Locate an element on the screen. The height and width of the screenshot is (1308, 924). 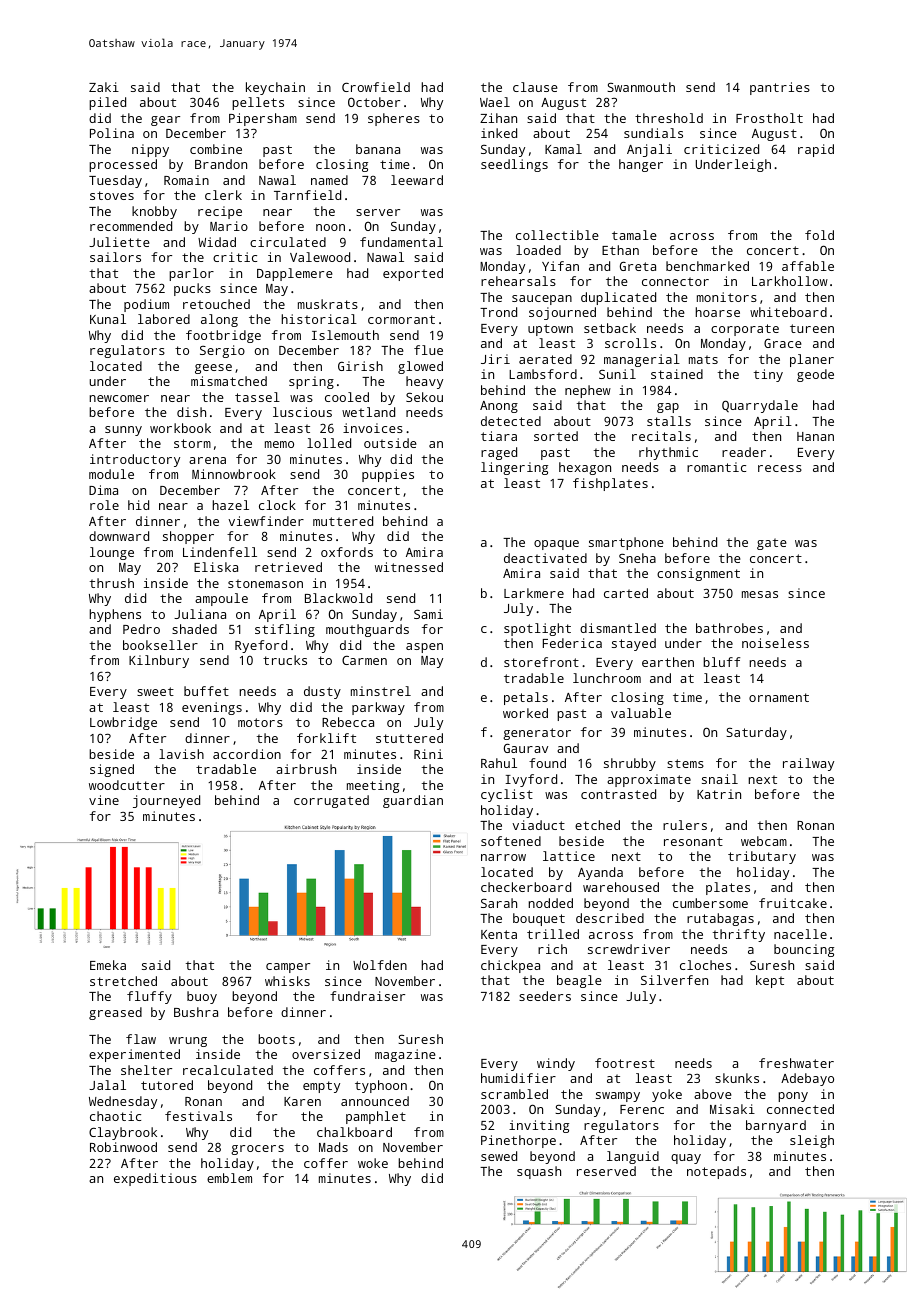
Ivyford is located at coordinates (531, 780).
